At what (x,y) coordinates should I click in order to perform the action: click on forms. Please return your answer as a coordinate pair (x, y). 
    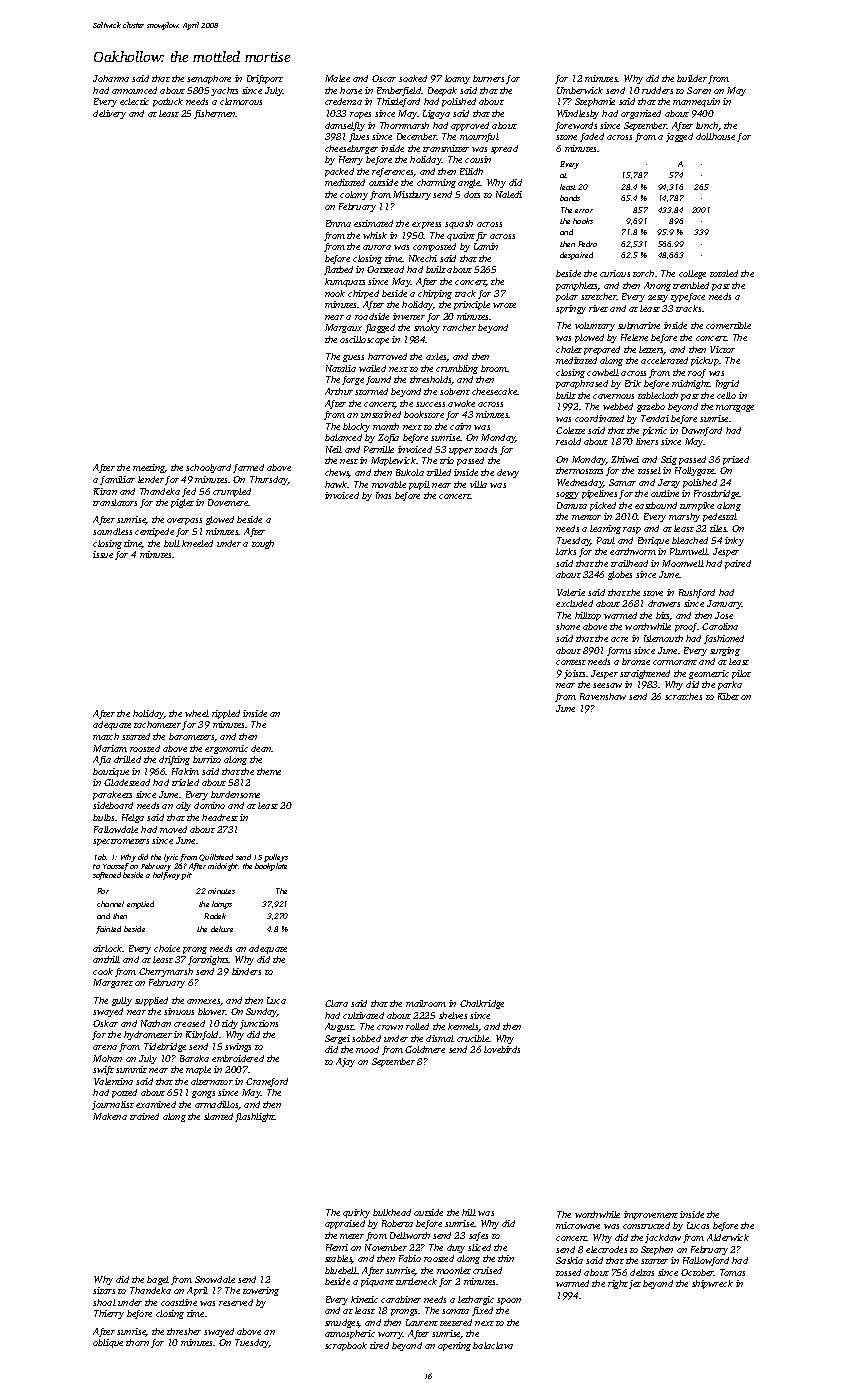
    Looking at the image, I should click on (619, 651).
